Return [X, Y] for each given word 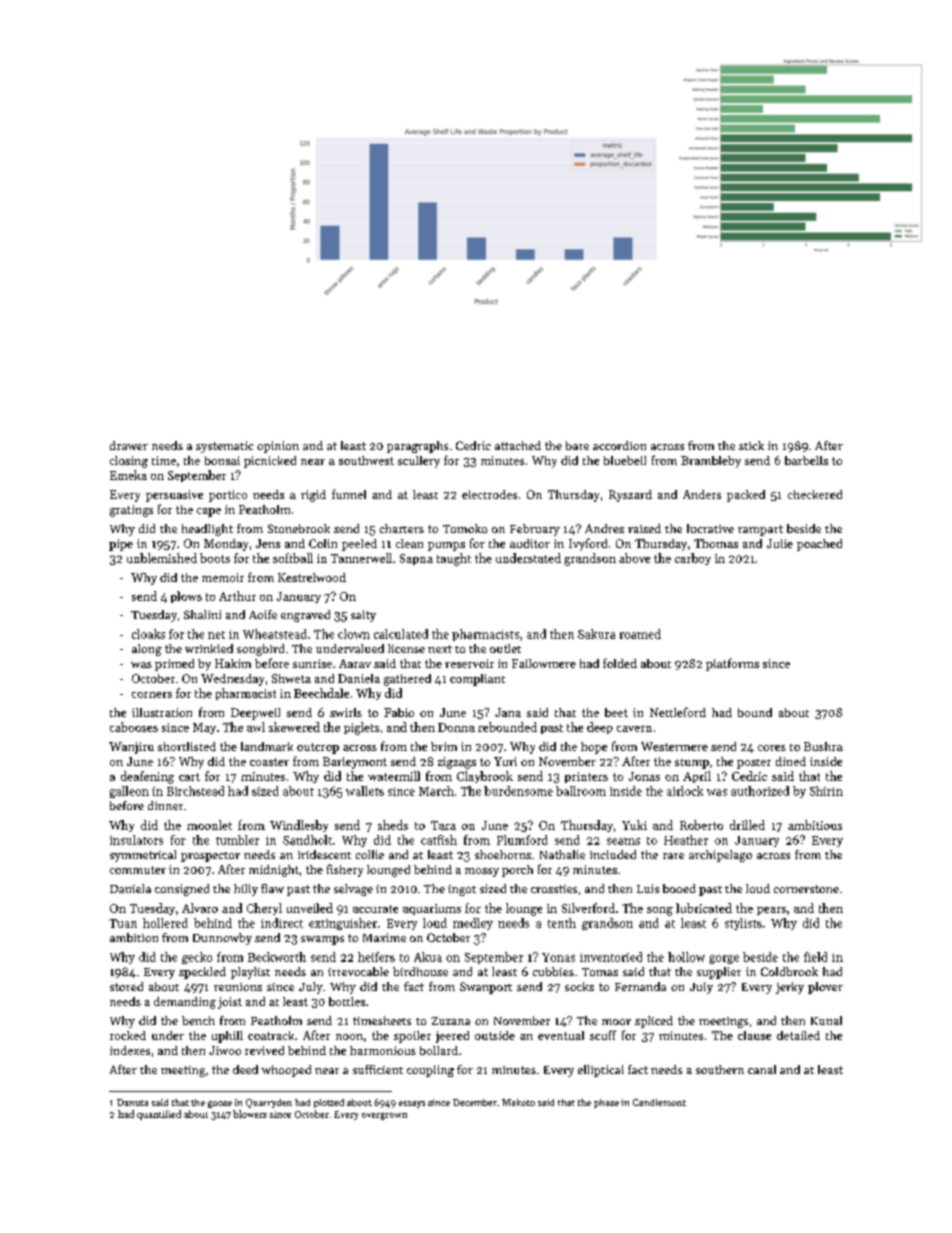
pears [771, 911]
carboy [693, 559]
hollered [165, 923]
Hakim [233, 663]
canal [762, 1069]
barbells [806, 460]
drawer [129, 445]
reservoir [469, 663]
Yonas [558, 957]
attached [518, 445]
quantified [159, 1115]
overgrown [384, 1116]
